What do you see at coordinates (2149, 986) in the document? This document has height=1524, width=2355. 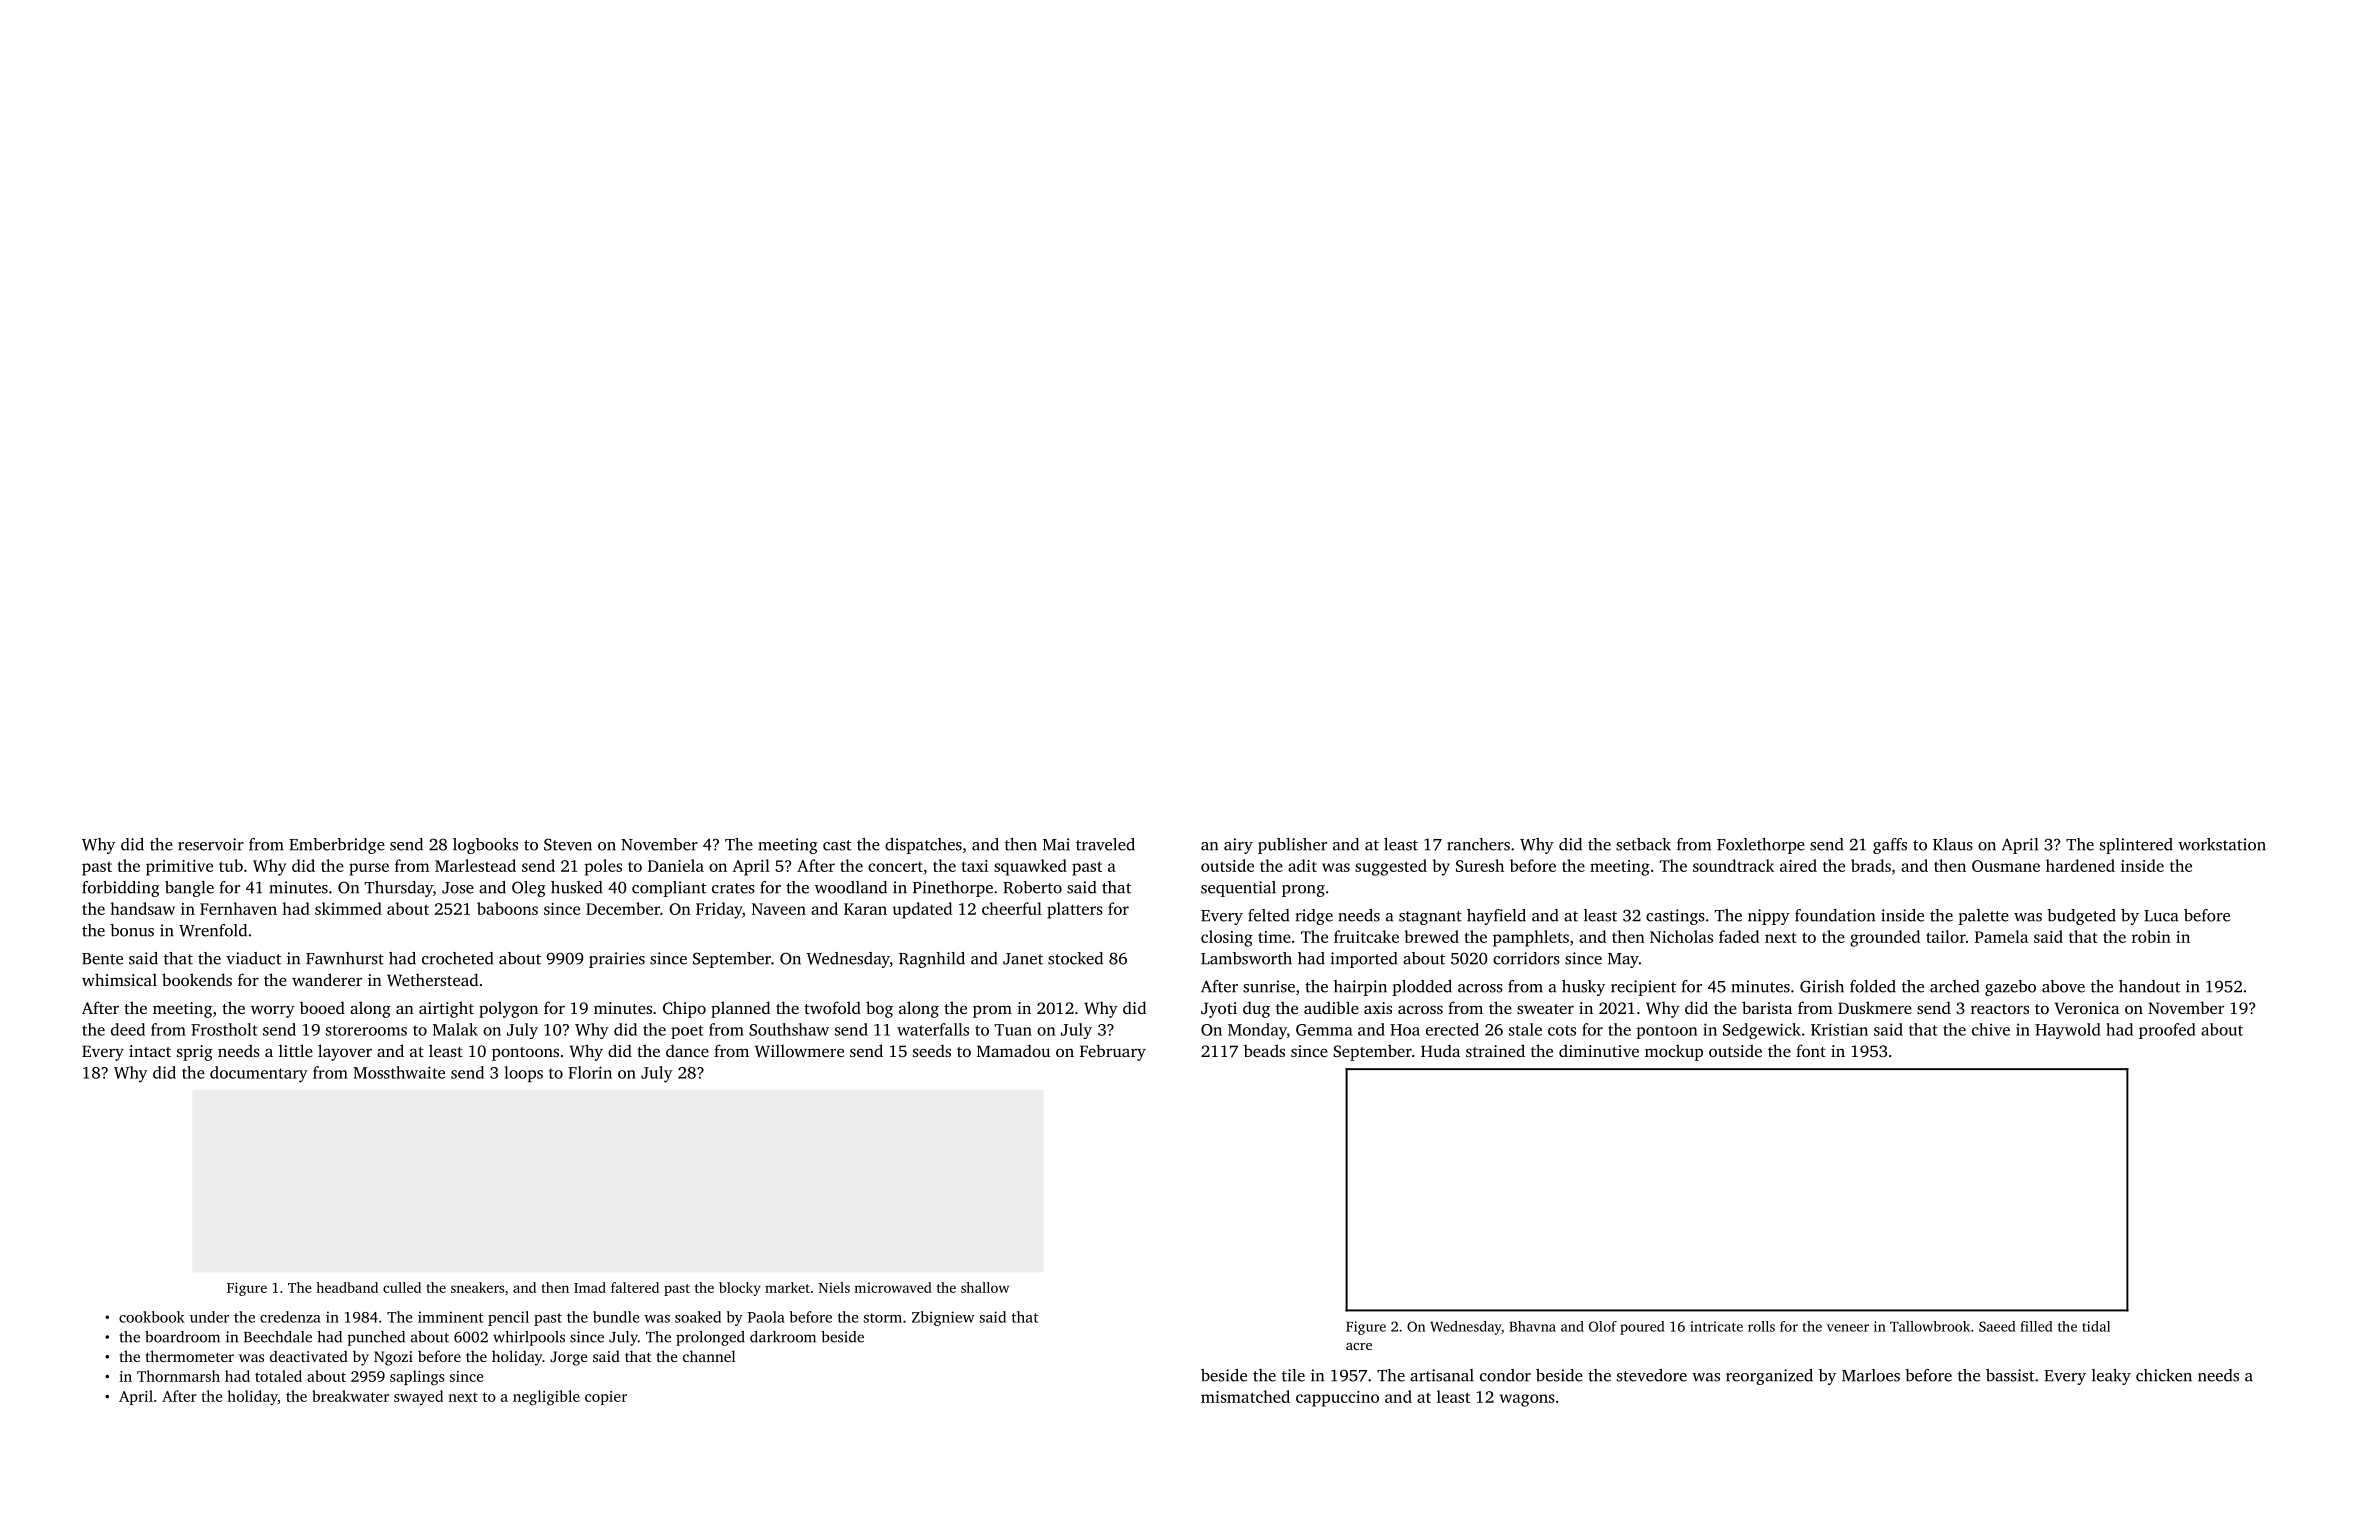 I see `handout` at bounding box center [2149, 986].
